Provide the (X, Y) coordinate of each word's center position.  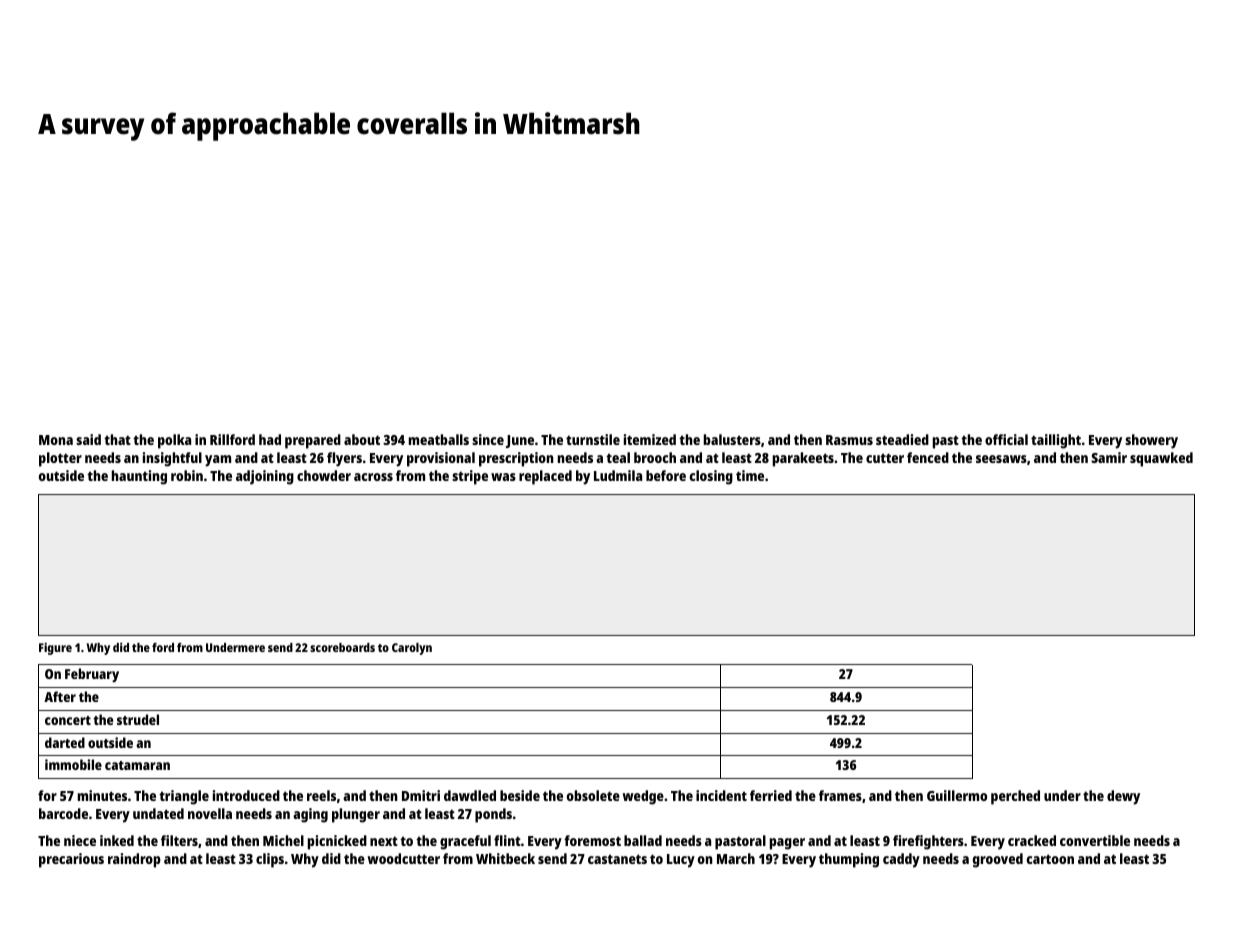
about (362, 439)
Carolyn (412, 649)
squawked (1161, 459)
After (60, 696)
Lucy (681, 861)
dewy (1123, 797)
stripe (470, 477)
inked (117, 840)
